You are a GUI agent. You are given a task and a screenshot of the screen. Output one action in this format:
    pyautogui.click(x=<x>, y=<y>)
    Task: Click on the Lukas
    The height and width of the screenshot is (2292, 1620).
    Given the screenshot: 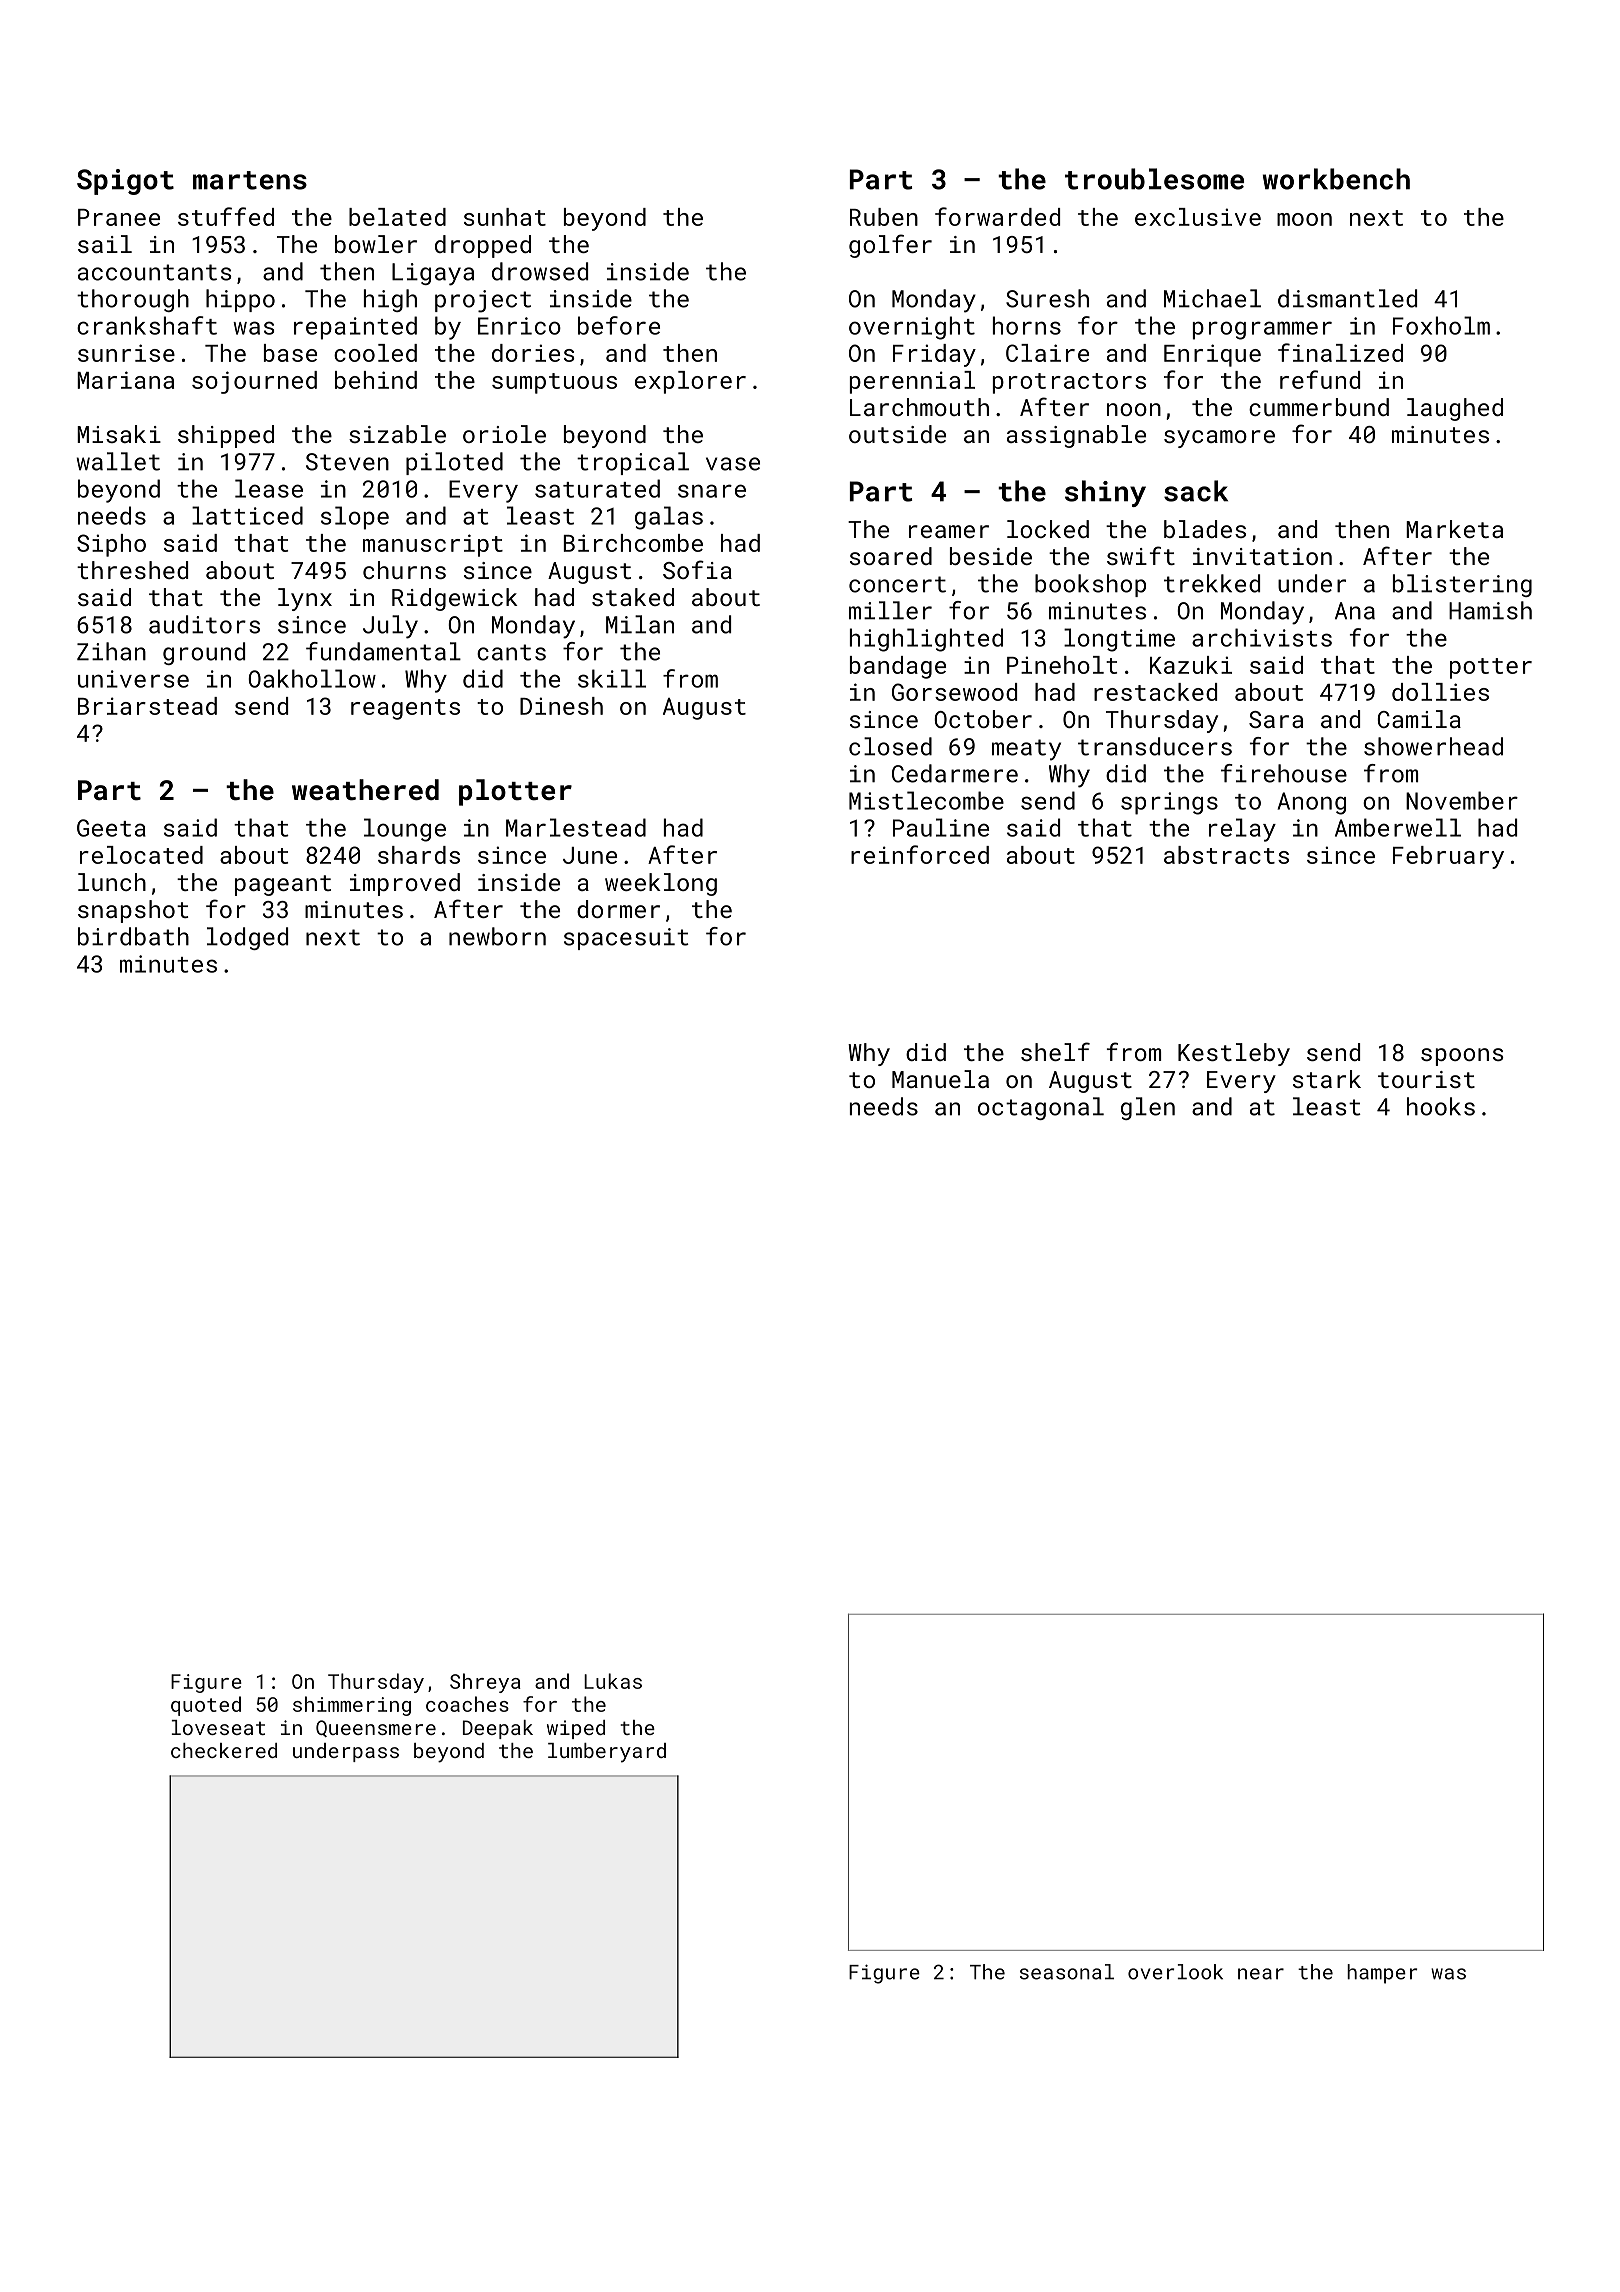 What is the action you would take?
    pyautogui.click(x=613, y=1681)
